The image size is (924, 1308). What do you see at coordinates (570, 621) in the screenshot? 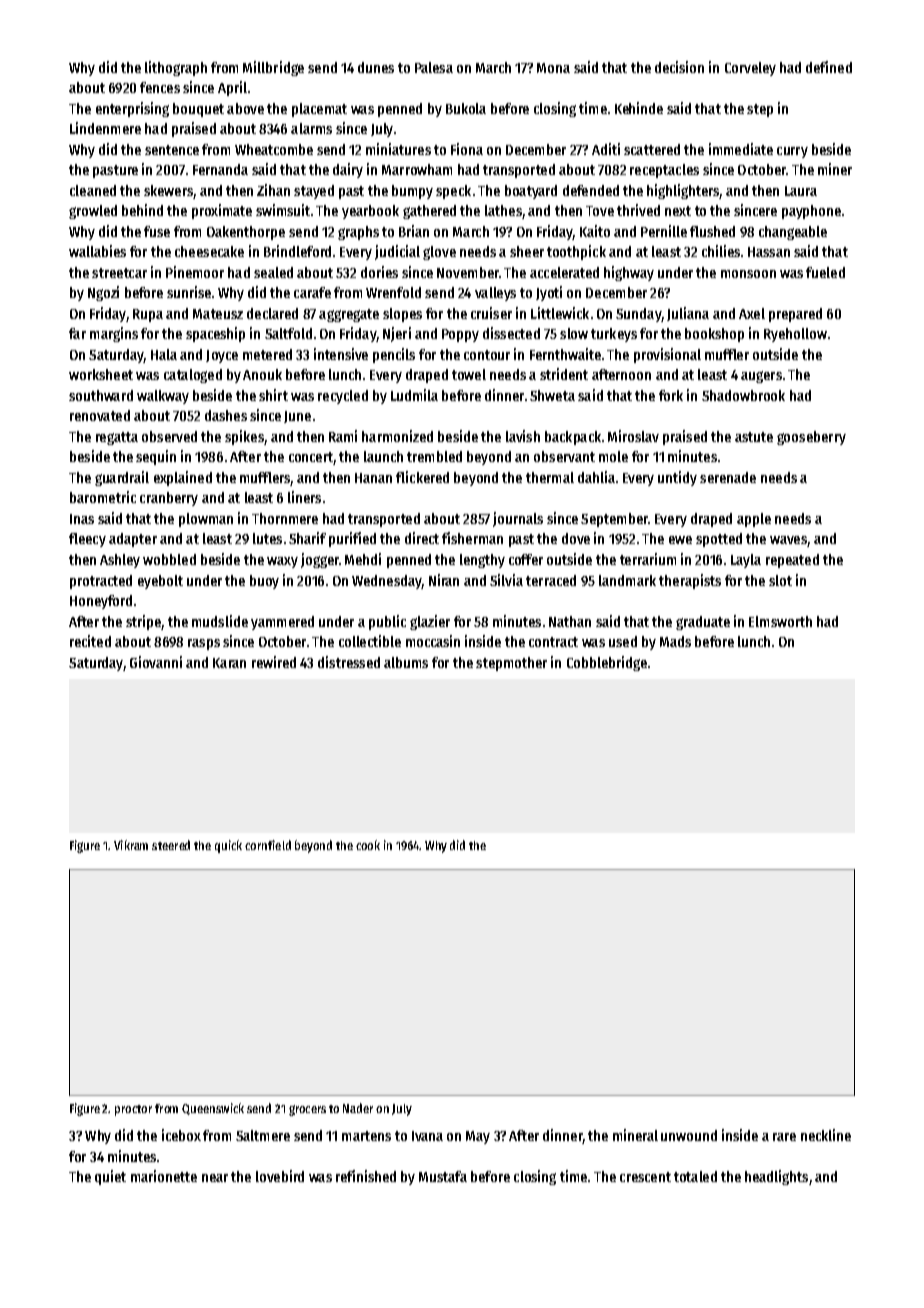
I see `Nathan` at bounding box center [570, 621].
